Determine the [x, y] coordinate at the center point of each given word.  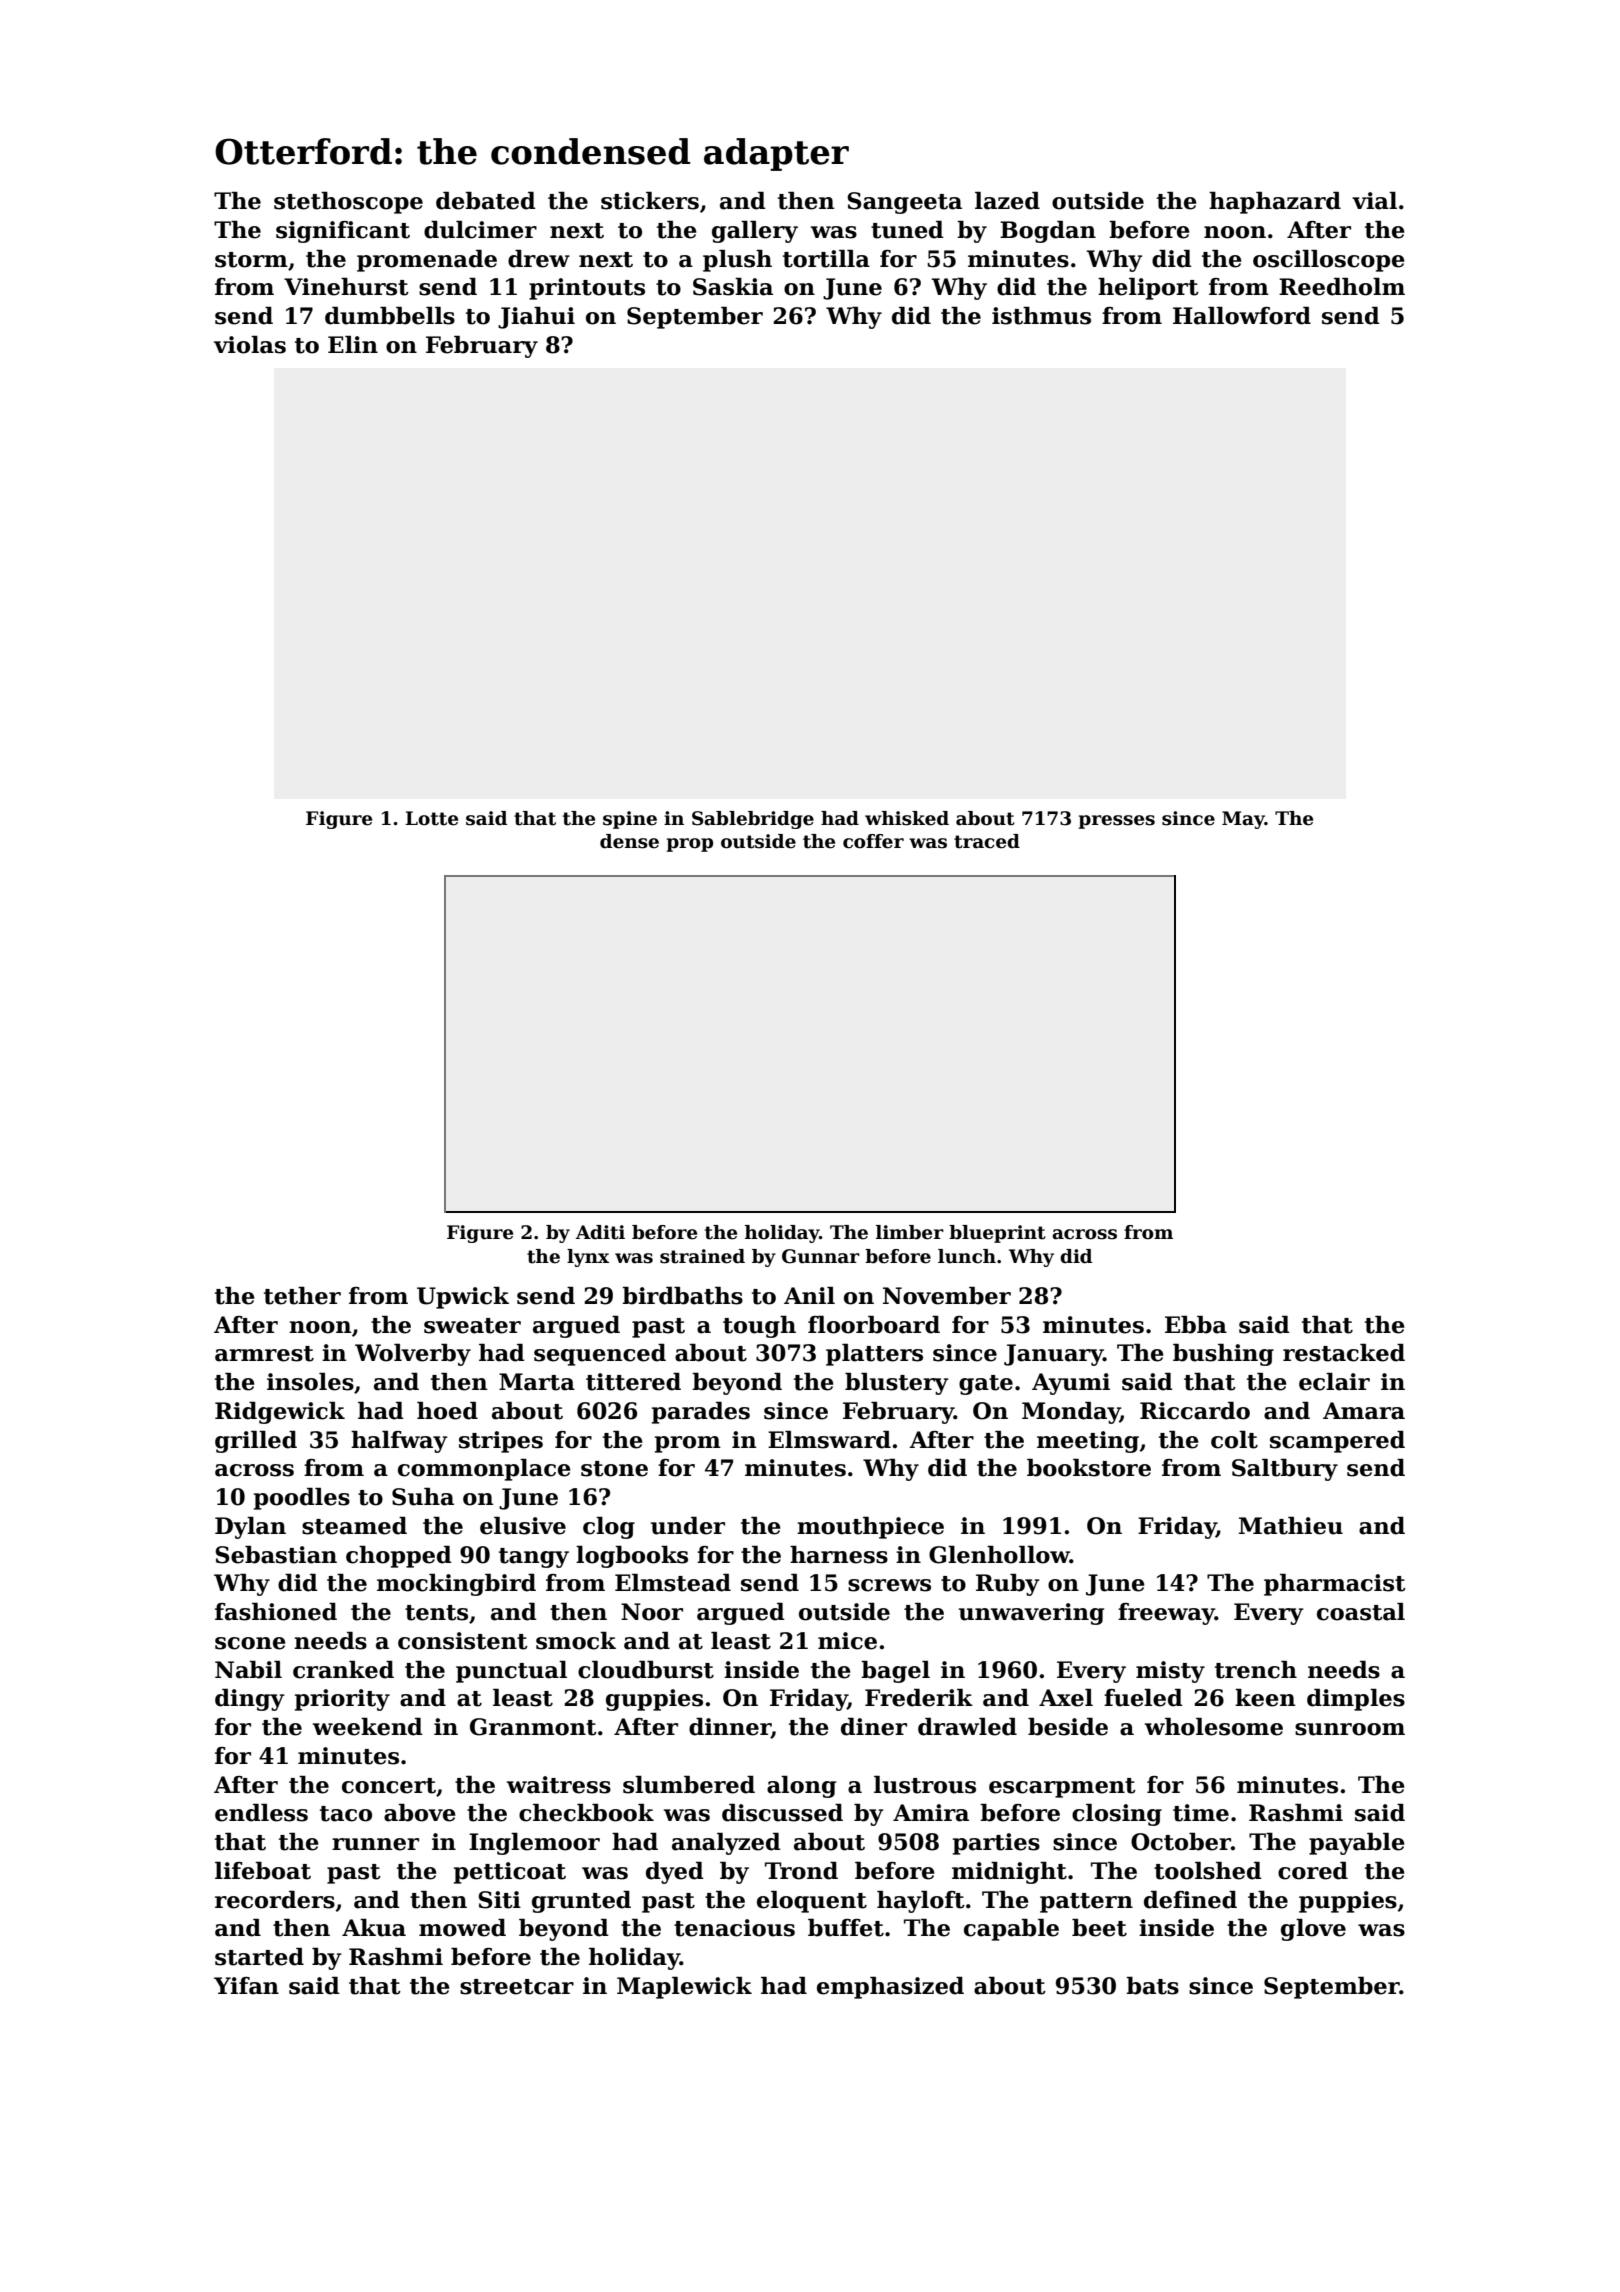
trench [1256, 1670]
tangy [534, 1558]
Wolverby [413, 1355]
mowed [462, 1928]
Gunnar [821, 1256]
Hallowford [1242, 316]
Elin [353, 344]
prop [690, 845]
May [1243, 820]
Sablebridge [753, 820]
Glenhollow [999, 1555]
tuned [907, 230]
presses [1117, 822]
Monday [1071, 1413]
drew [539, 259]
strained [702, 1256]
